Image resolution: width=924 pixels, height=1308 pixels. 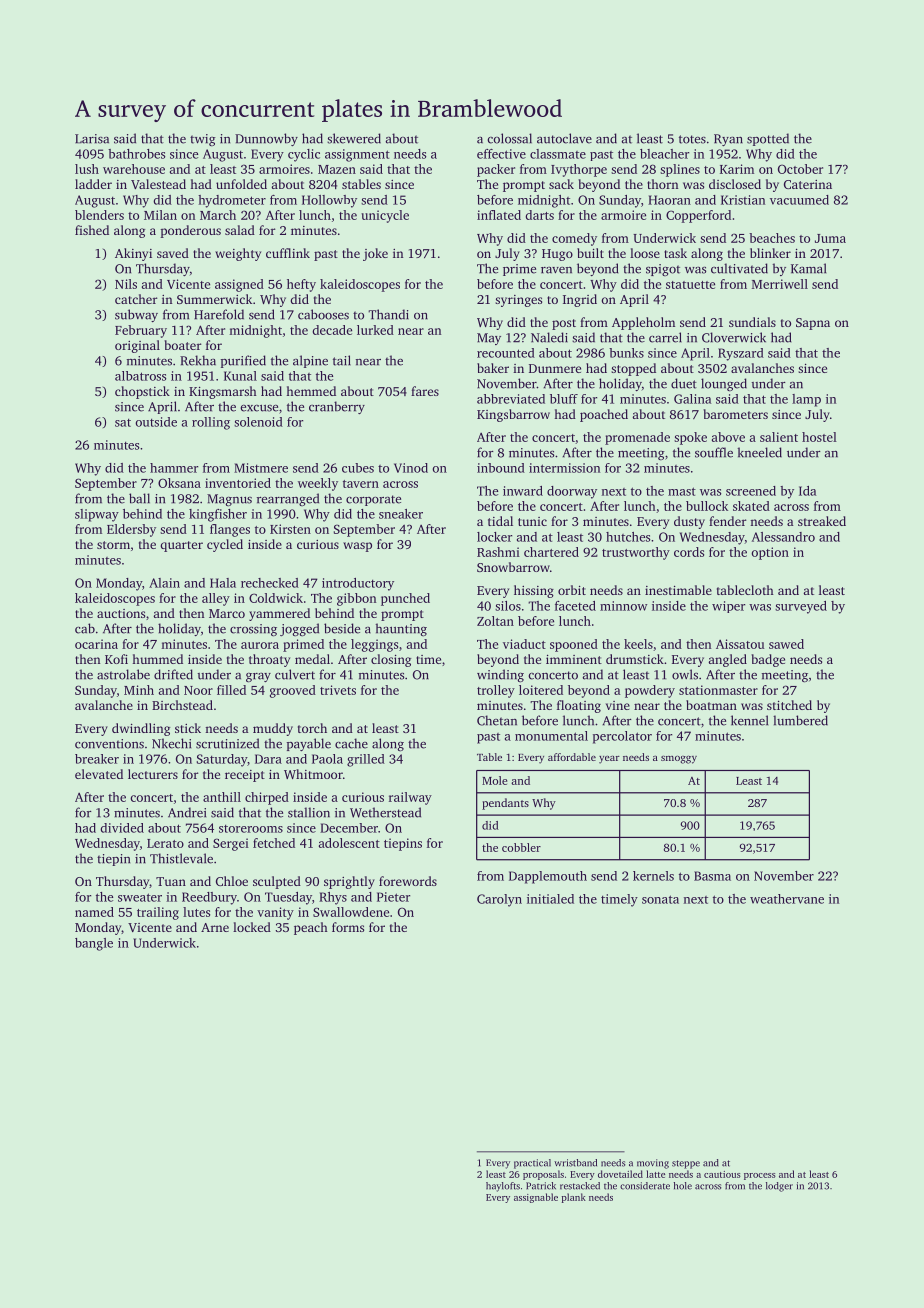 I want to click on totes, so click(x=692, y=139).
